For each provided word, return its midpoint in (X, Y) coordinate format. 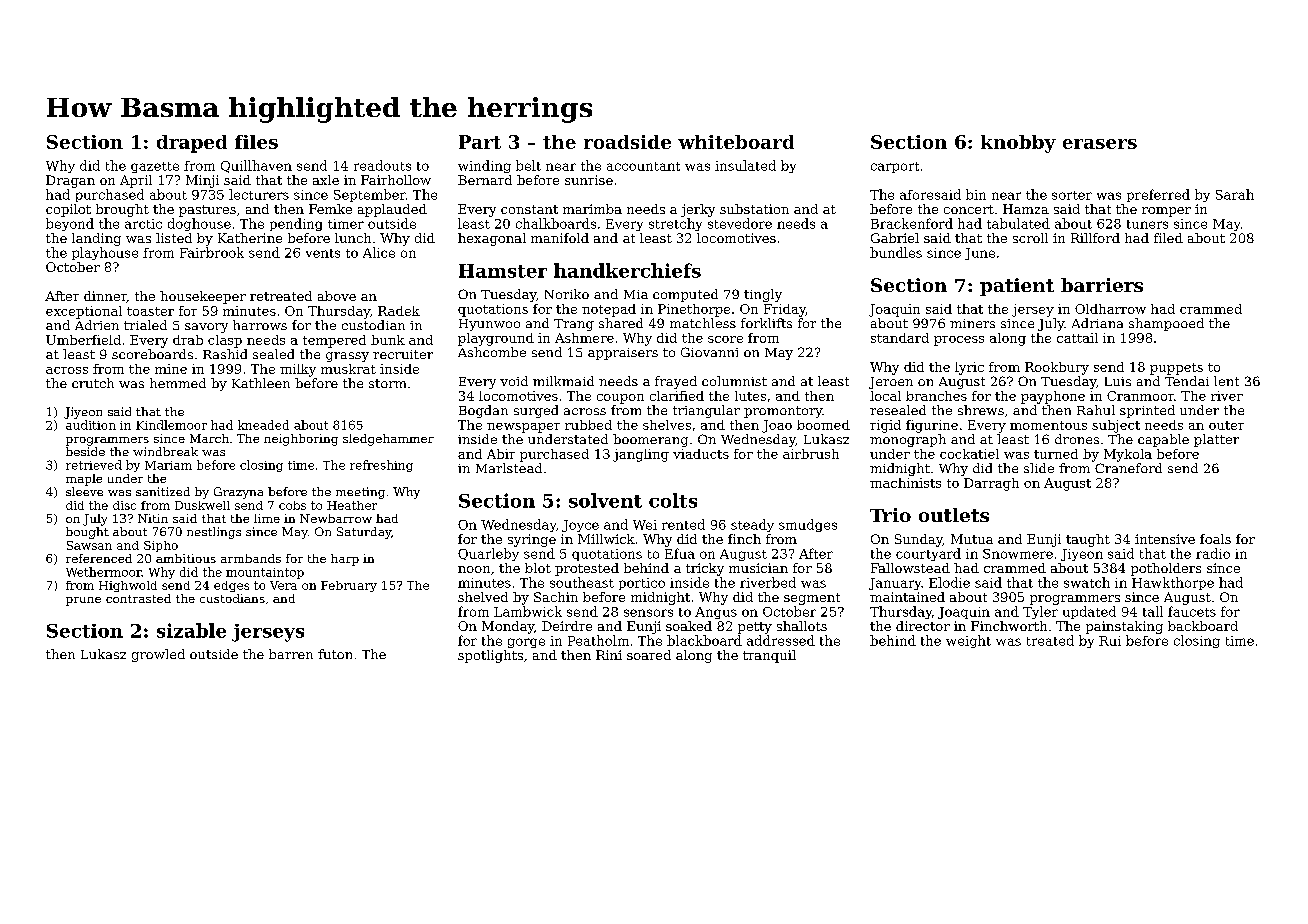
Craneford (1128, 468)
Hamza (1026, 209)
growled (158, 655)
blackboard (704, 640)
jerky (698, 210)
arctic (143, 224)
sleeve (84, 491)
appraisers (623, 354)
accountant (643, 166)
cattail (1077, 338)
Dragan (70, 181)
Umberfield (83, 340)
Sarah (1235, 194)
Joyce (580, 526)
